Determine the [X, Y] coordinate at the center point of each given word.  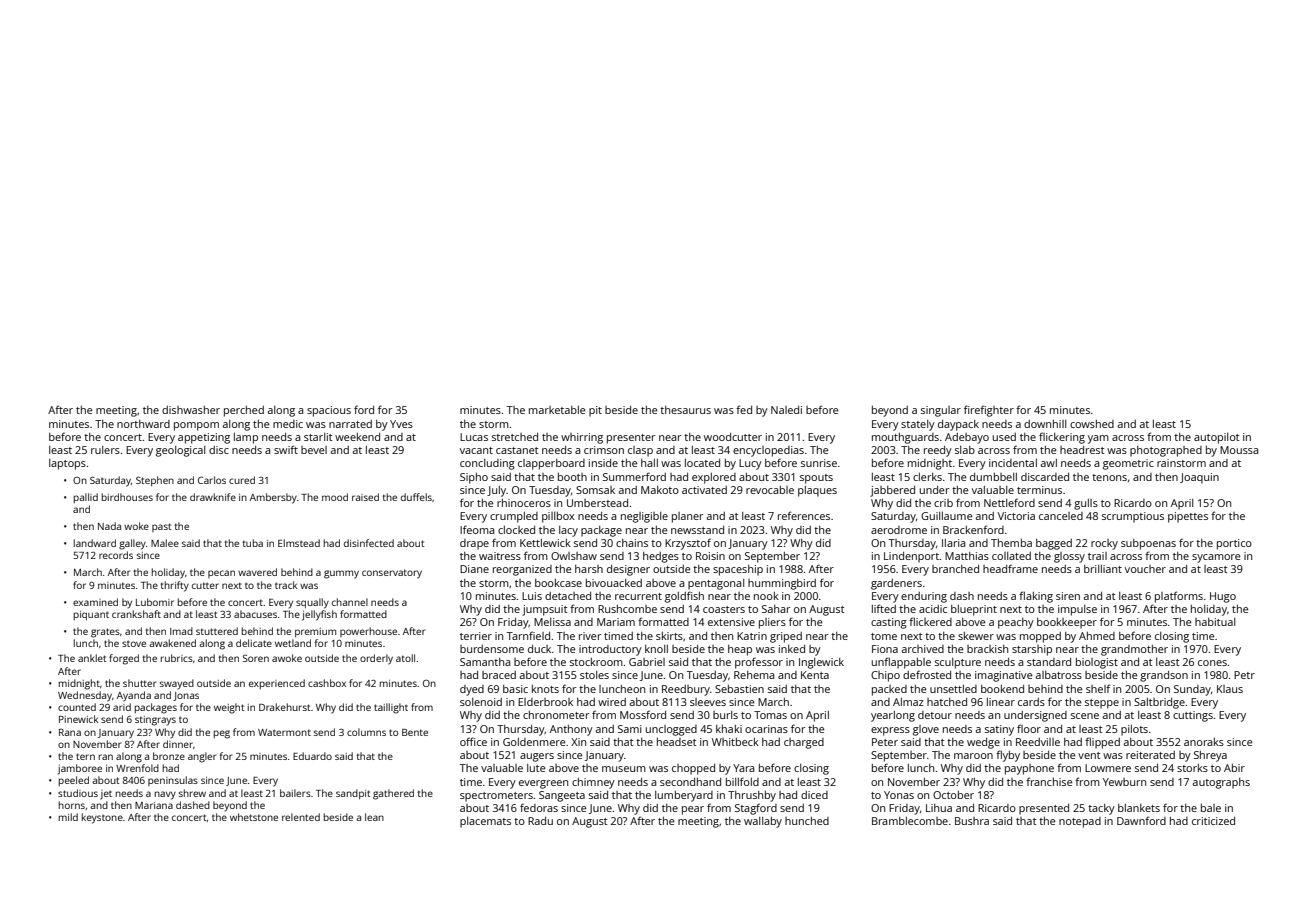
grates [105, 633]
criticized [1213, 821]
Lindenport [912, 557]
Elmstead [299, 543]
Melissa [552, 622]
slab [965, 450]
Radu [540, 821]
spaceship [738, 570]
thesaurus [685, 410]
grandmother [1134, 650]
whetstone [254, 817]
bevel [314, 450]
